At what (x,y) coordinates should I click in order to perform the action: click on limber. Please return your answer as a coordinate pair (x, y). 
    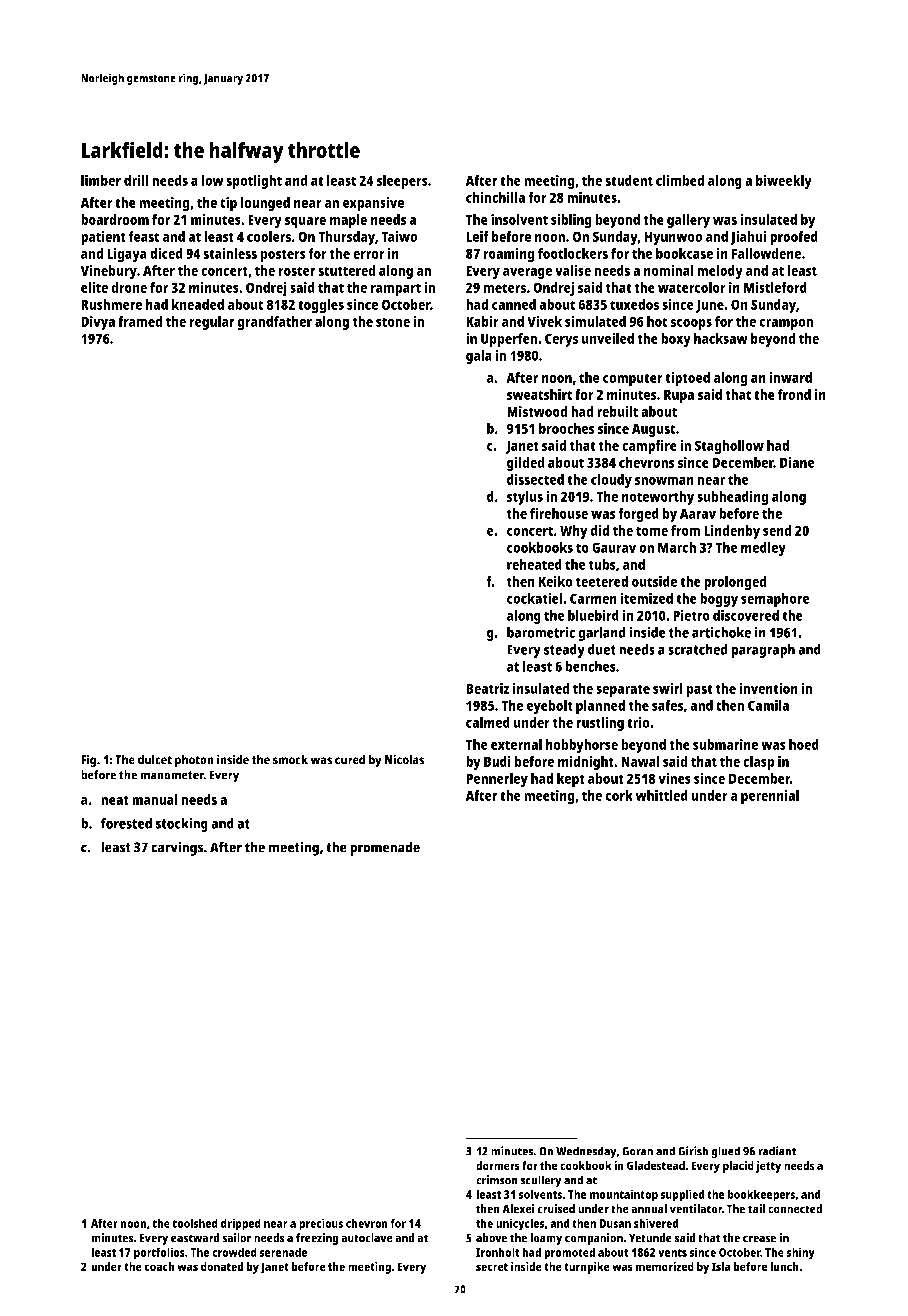
    Looking at the image, I should click on (101, 180).
